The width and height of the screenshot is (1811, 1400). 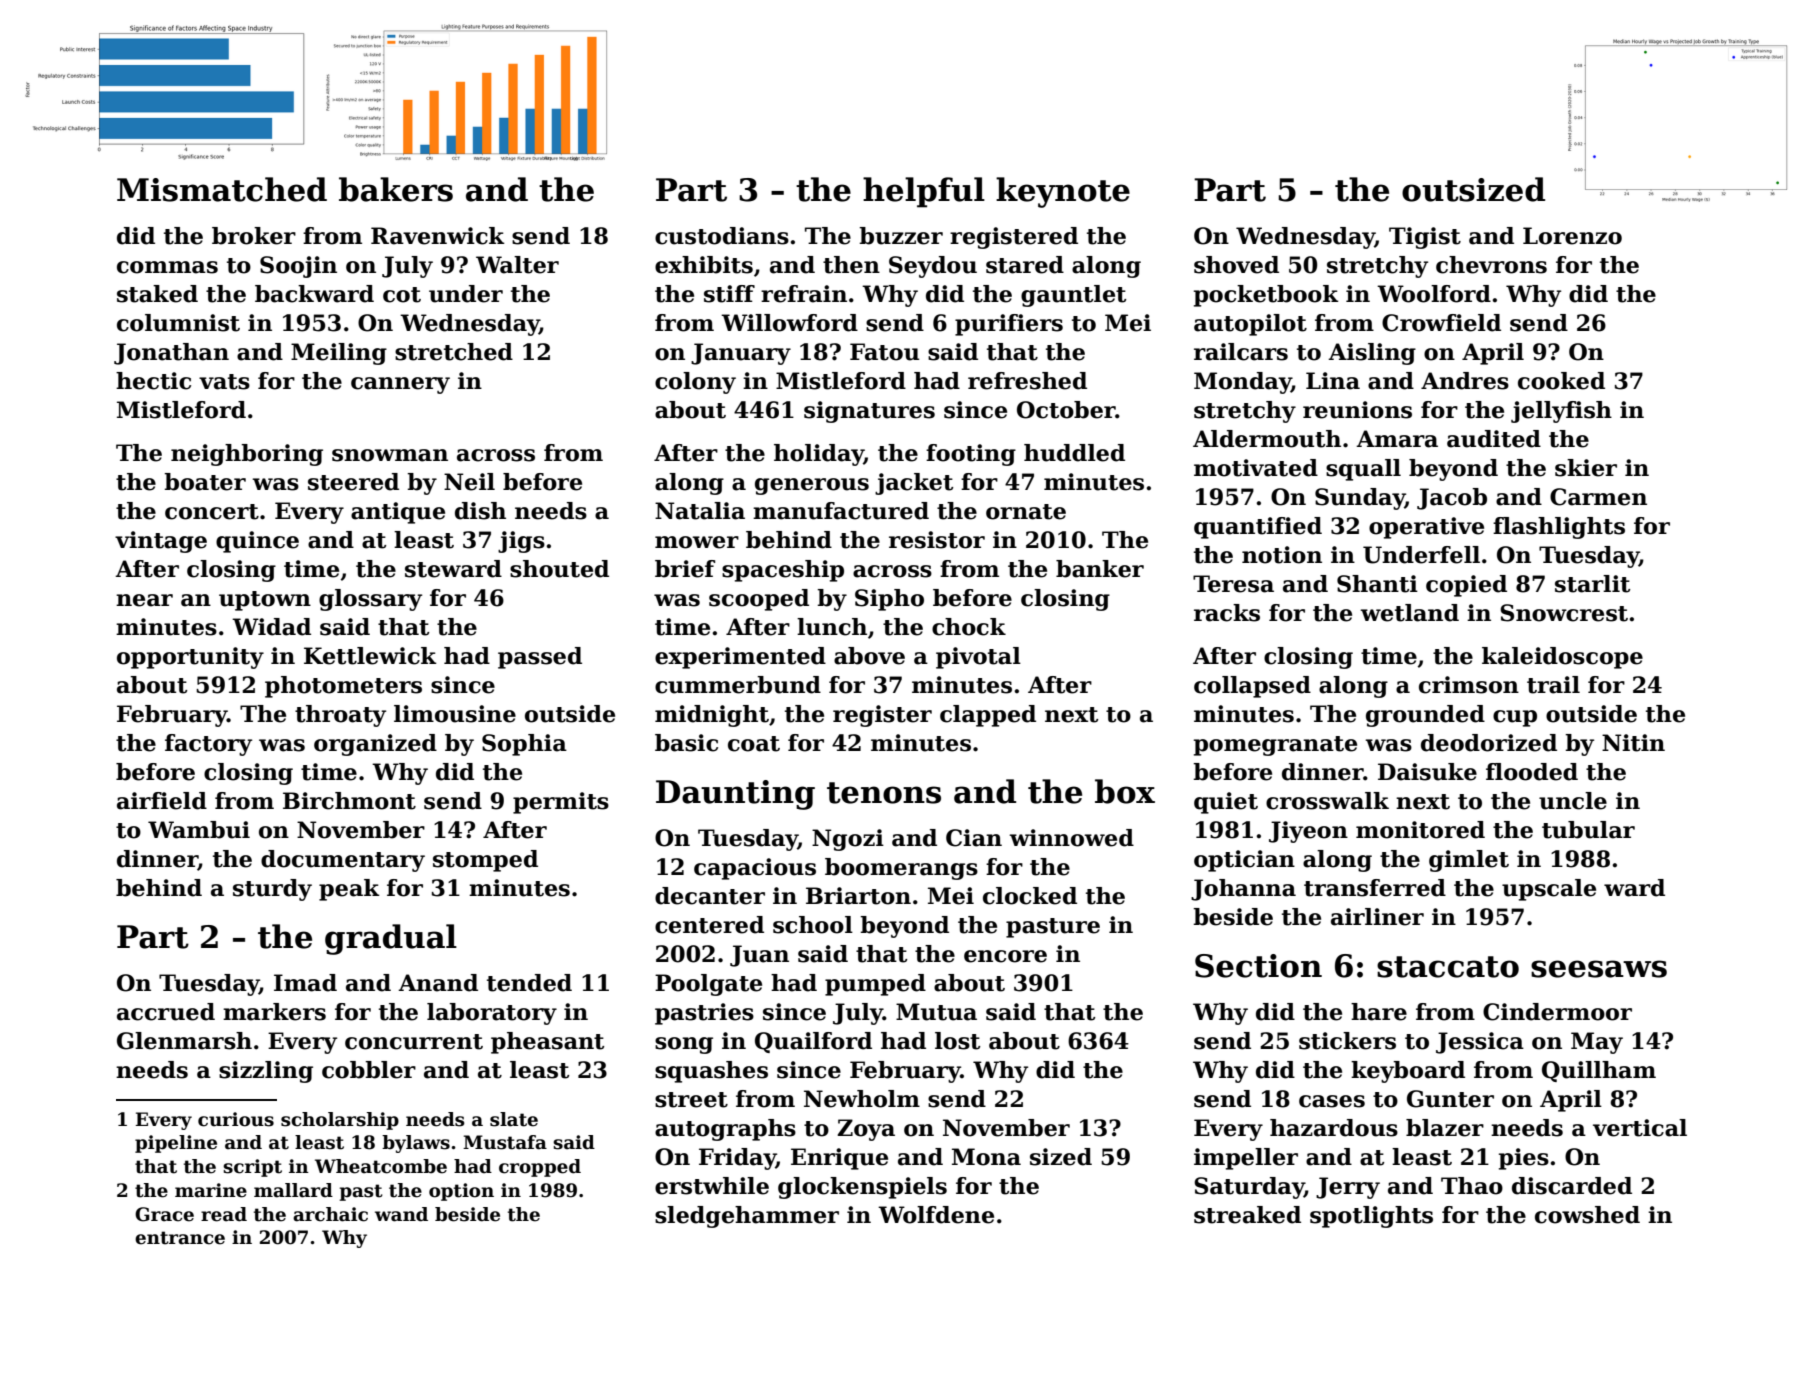 What do you see at coordinates (914, 484) in the screenshot?
I see `jacket` at bounding box center [914, 484].
